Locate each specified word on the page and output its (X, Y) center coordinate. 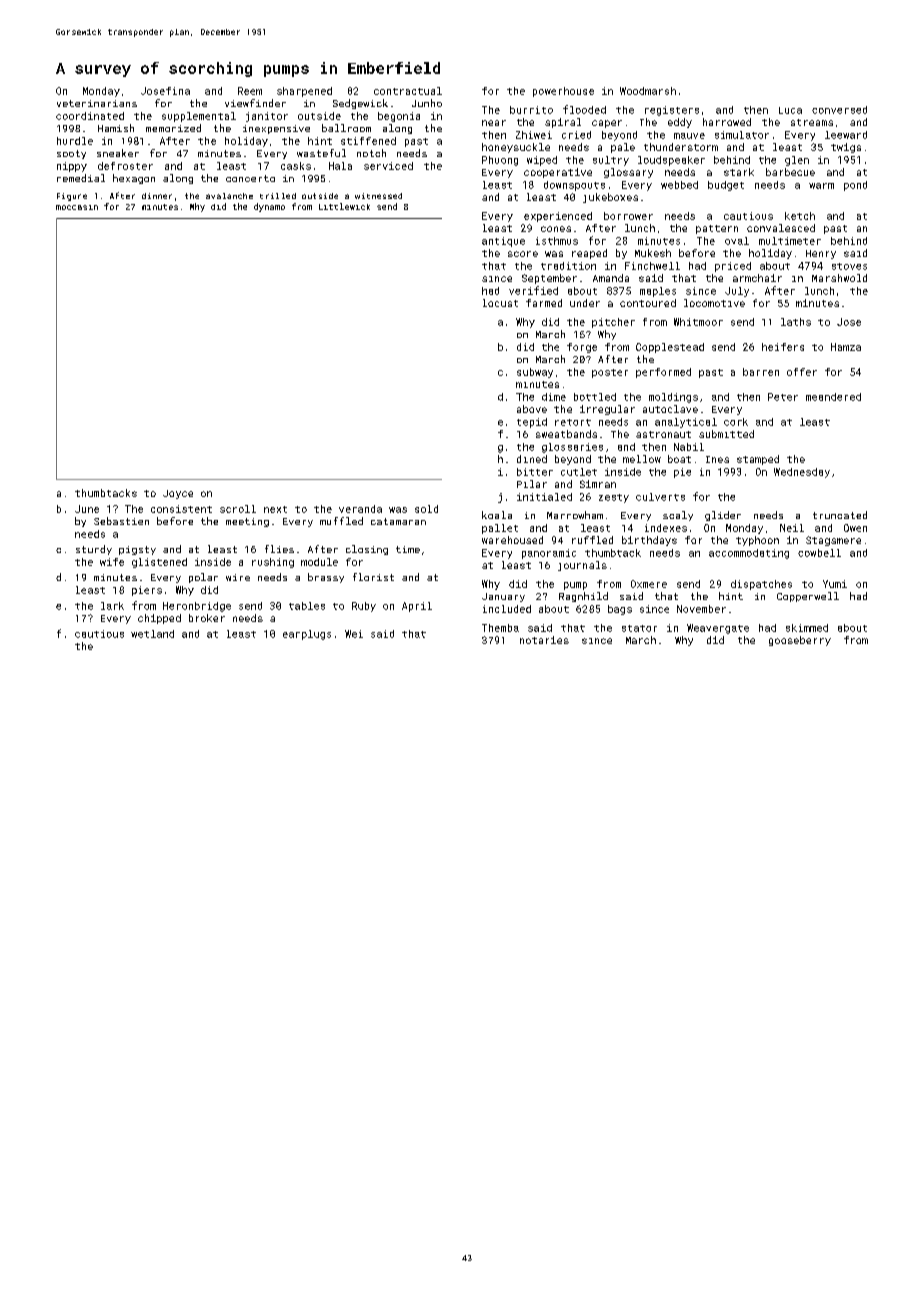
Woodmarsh (648, 91)
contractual (408, 91)
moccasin (77, 207)
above (532, 409)
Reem (250, 91)
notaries (544, 640)
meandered (833, 397)
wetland (152, 634)
